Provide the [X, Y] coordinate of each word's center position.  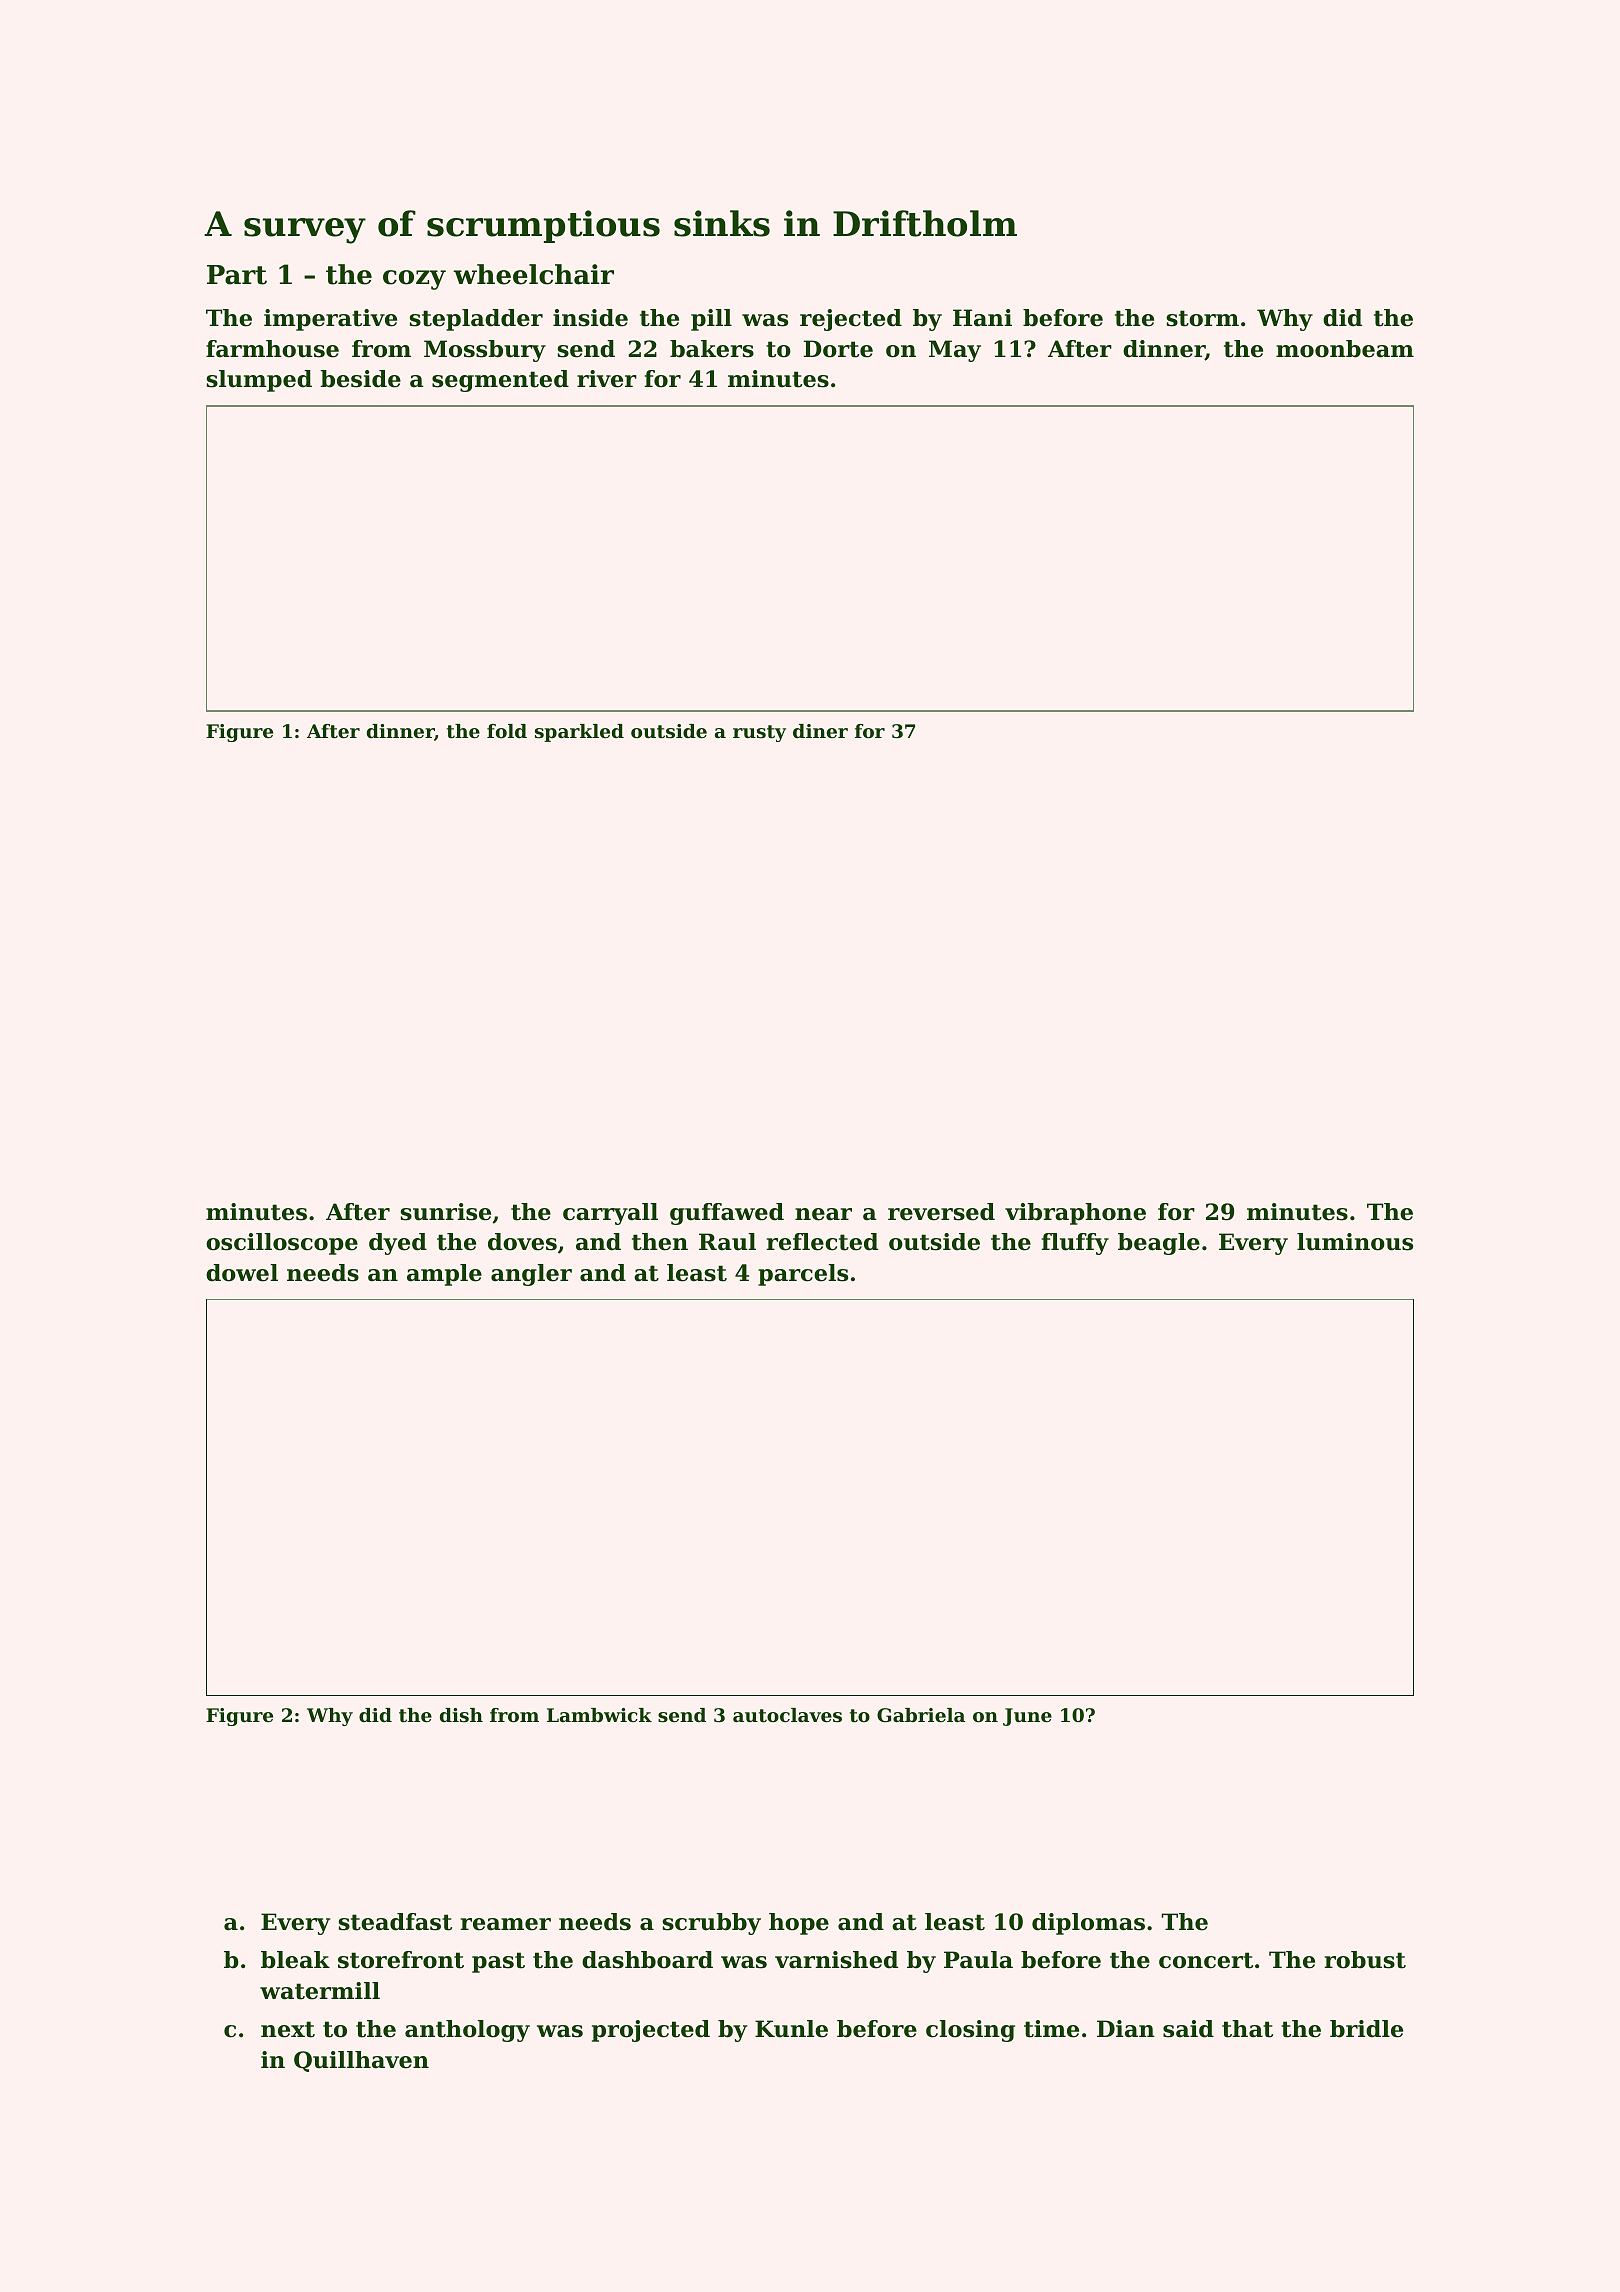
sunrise [445, 1212]
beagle [1159, 1244]
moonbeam [1345, 349]
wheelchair [534, 274]
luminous [1355, 1242]
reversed [941, 1212]
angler [531, 1275]
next [288, 2029]
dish [461, 1715]
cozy [414, 280]
